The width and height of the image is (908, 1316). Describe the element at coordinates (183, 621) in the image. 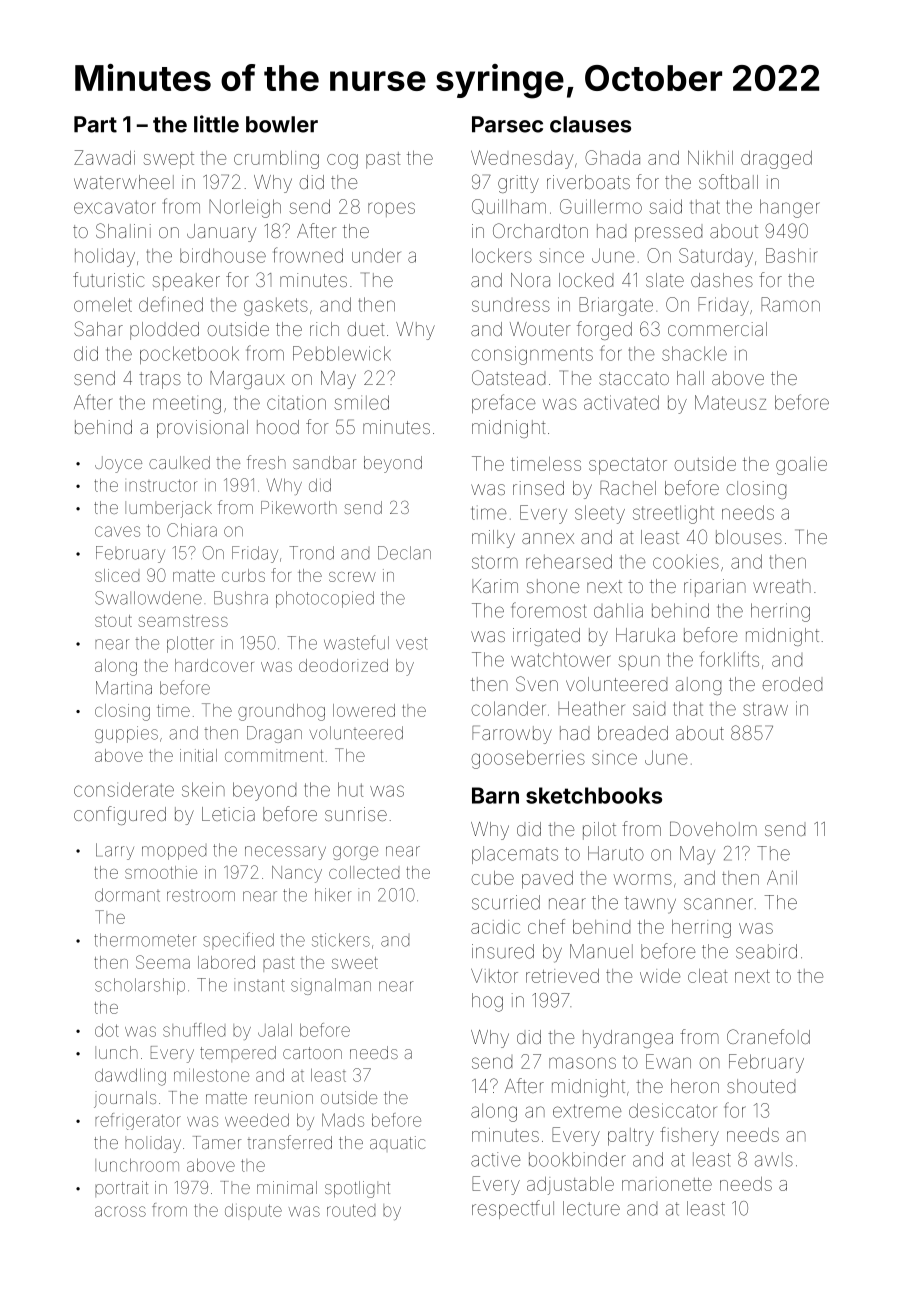

I see `seamstress` at that location.
